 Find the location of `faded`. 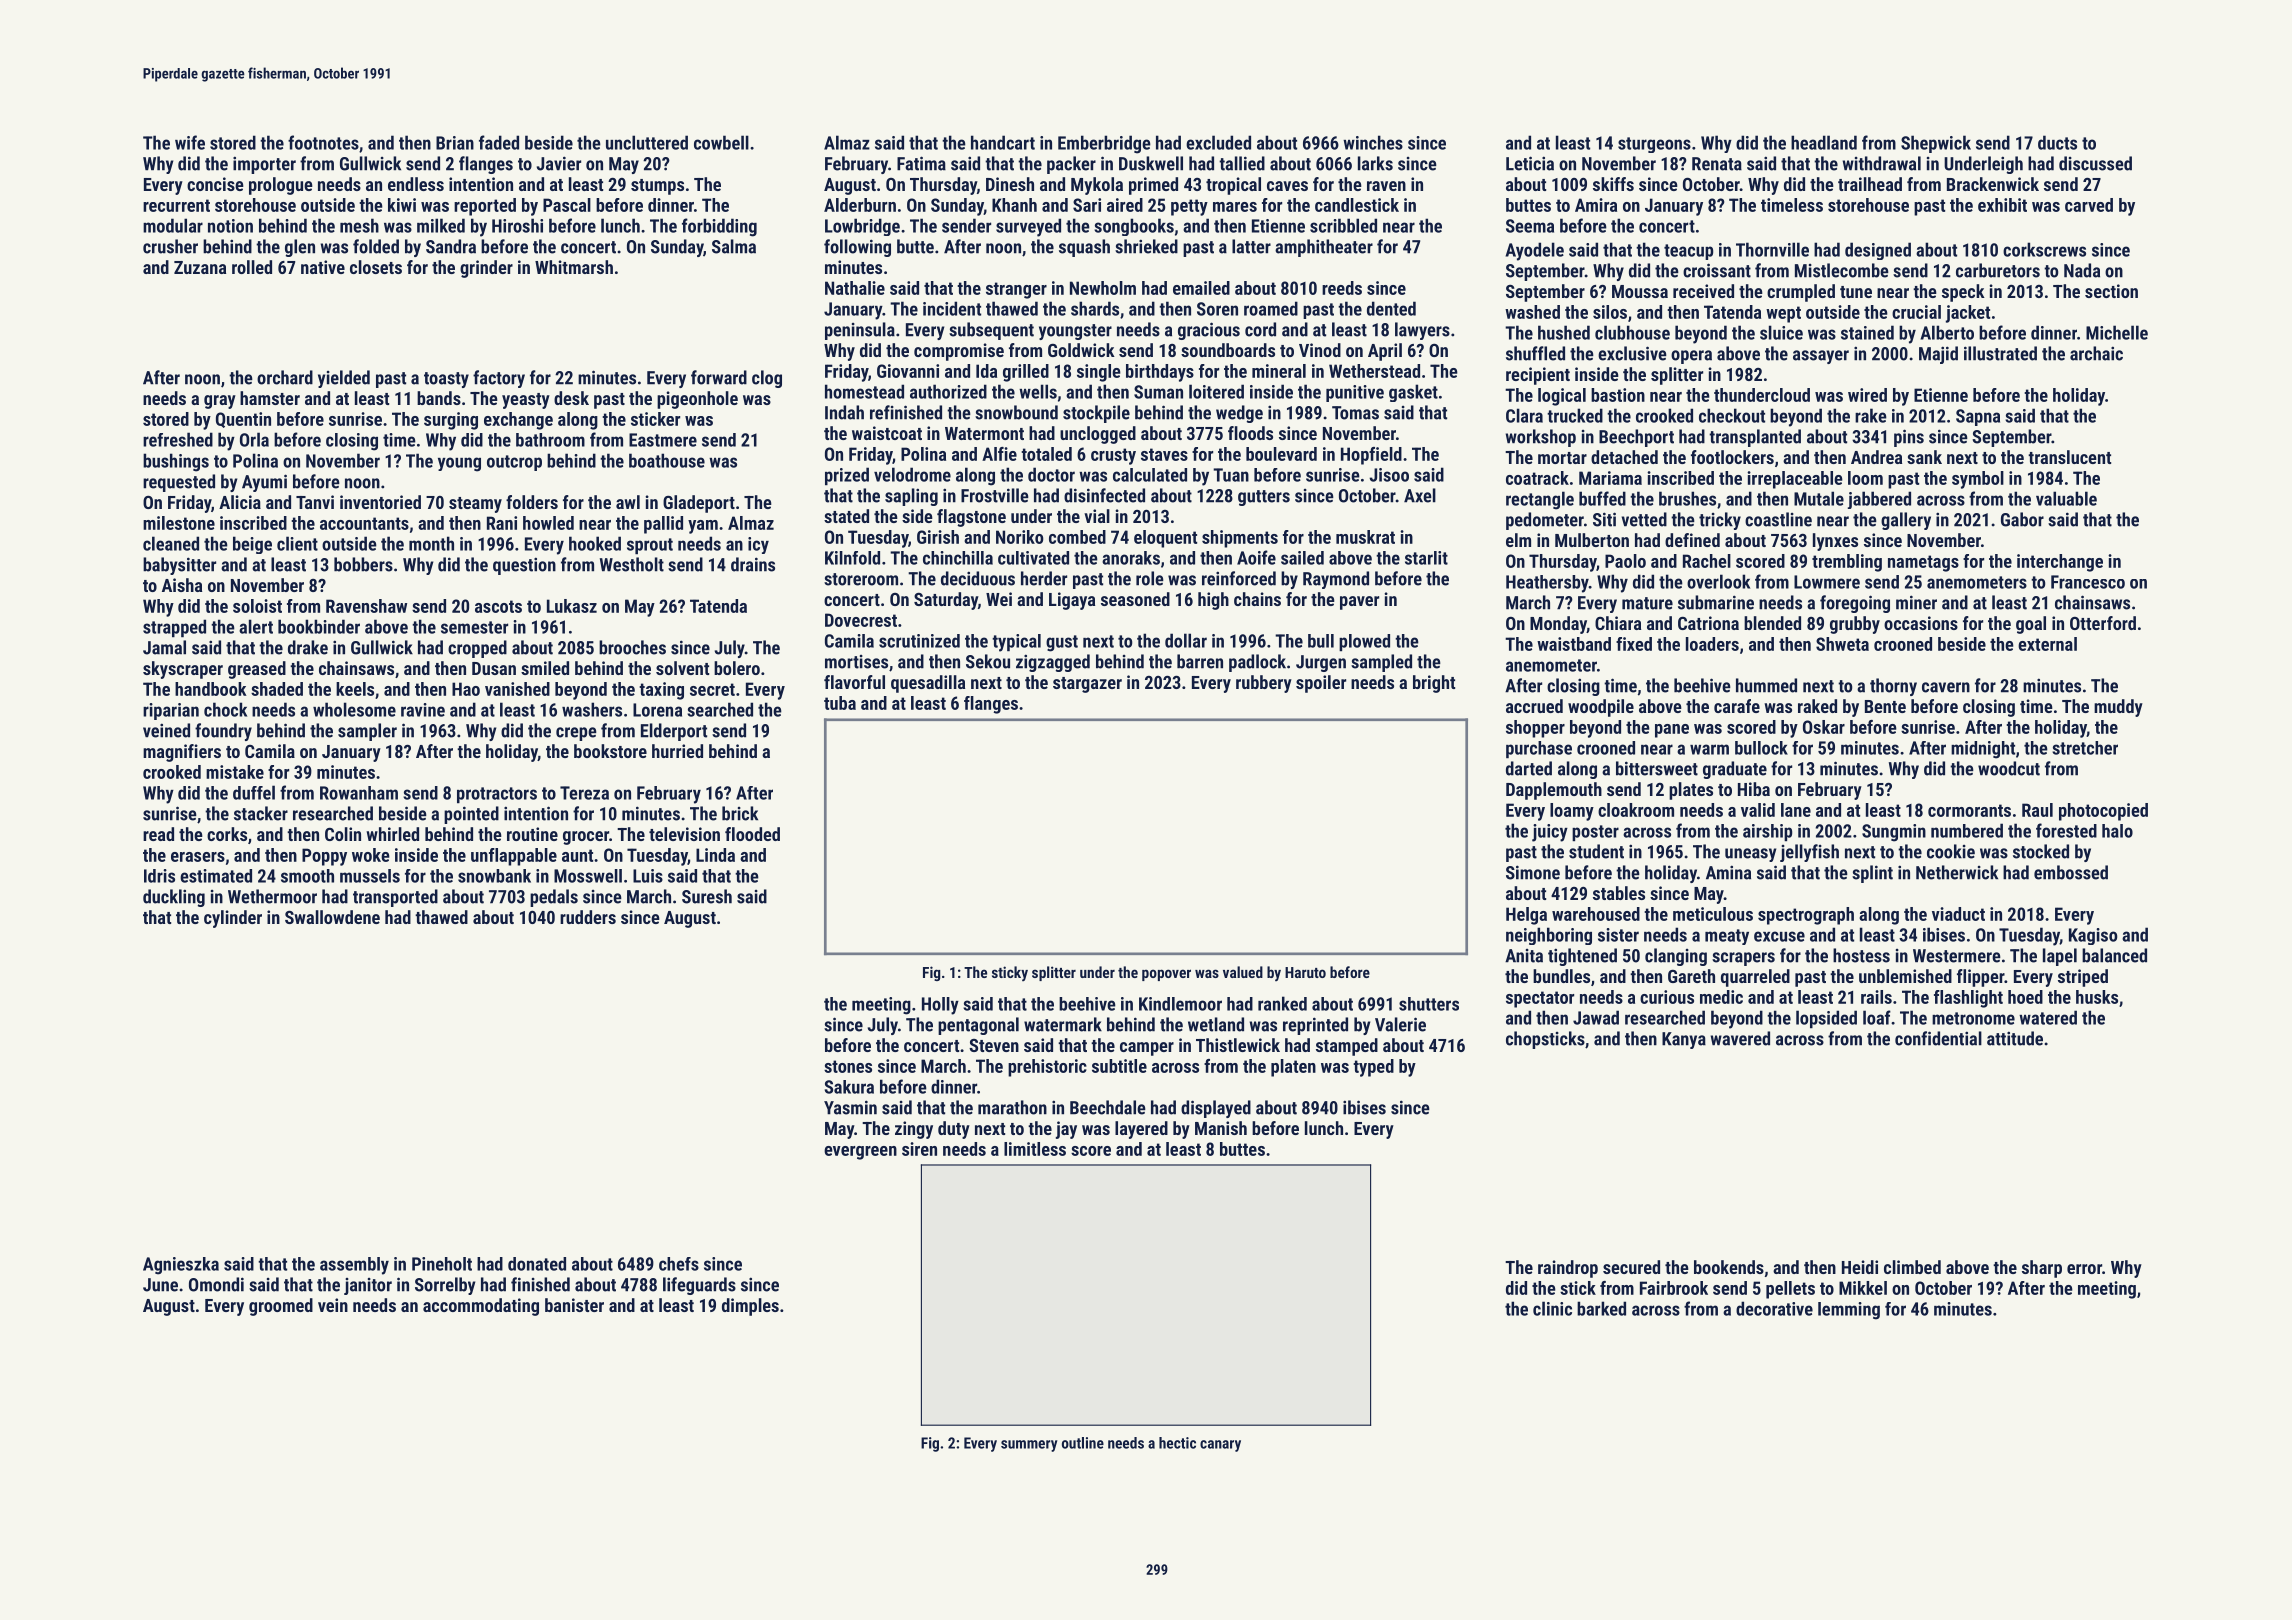

faded is located at coordinates (499, 142).
